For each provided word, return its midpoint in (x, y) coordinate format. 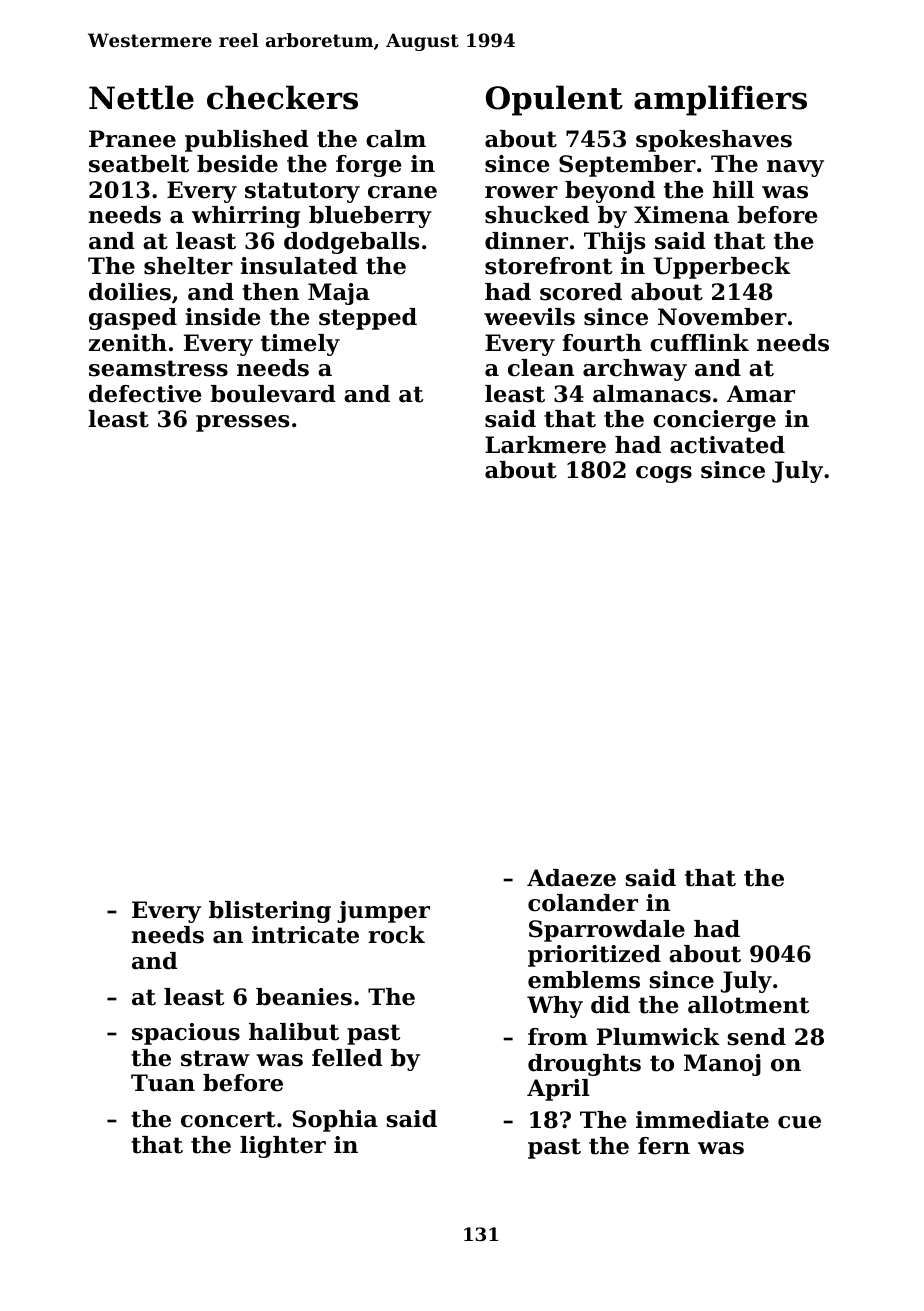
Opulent (554, 100)
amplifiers (720, 100)
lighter (283, 1147)
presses (242, 423)
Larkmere (545, 445)
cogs (664, 474)
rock (396, 935)
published (247, 141)
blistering (270, 912)
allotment (748, 1005)
